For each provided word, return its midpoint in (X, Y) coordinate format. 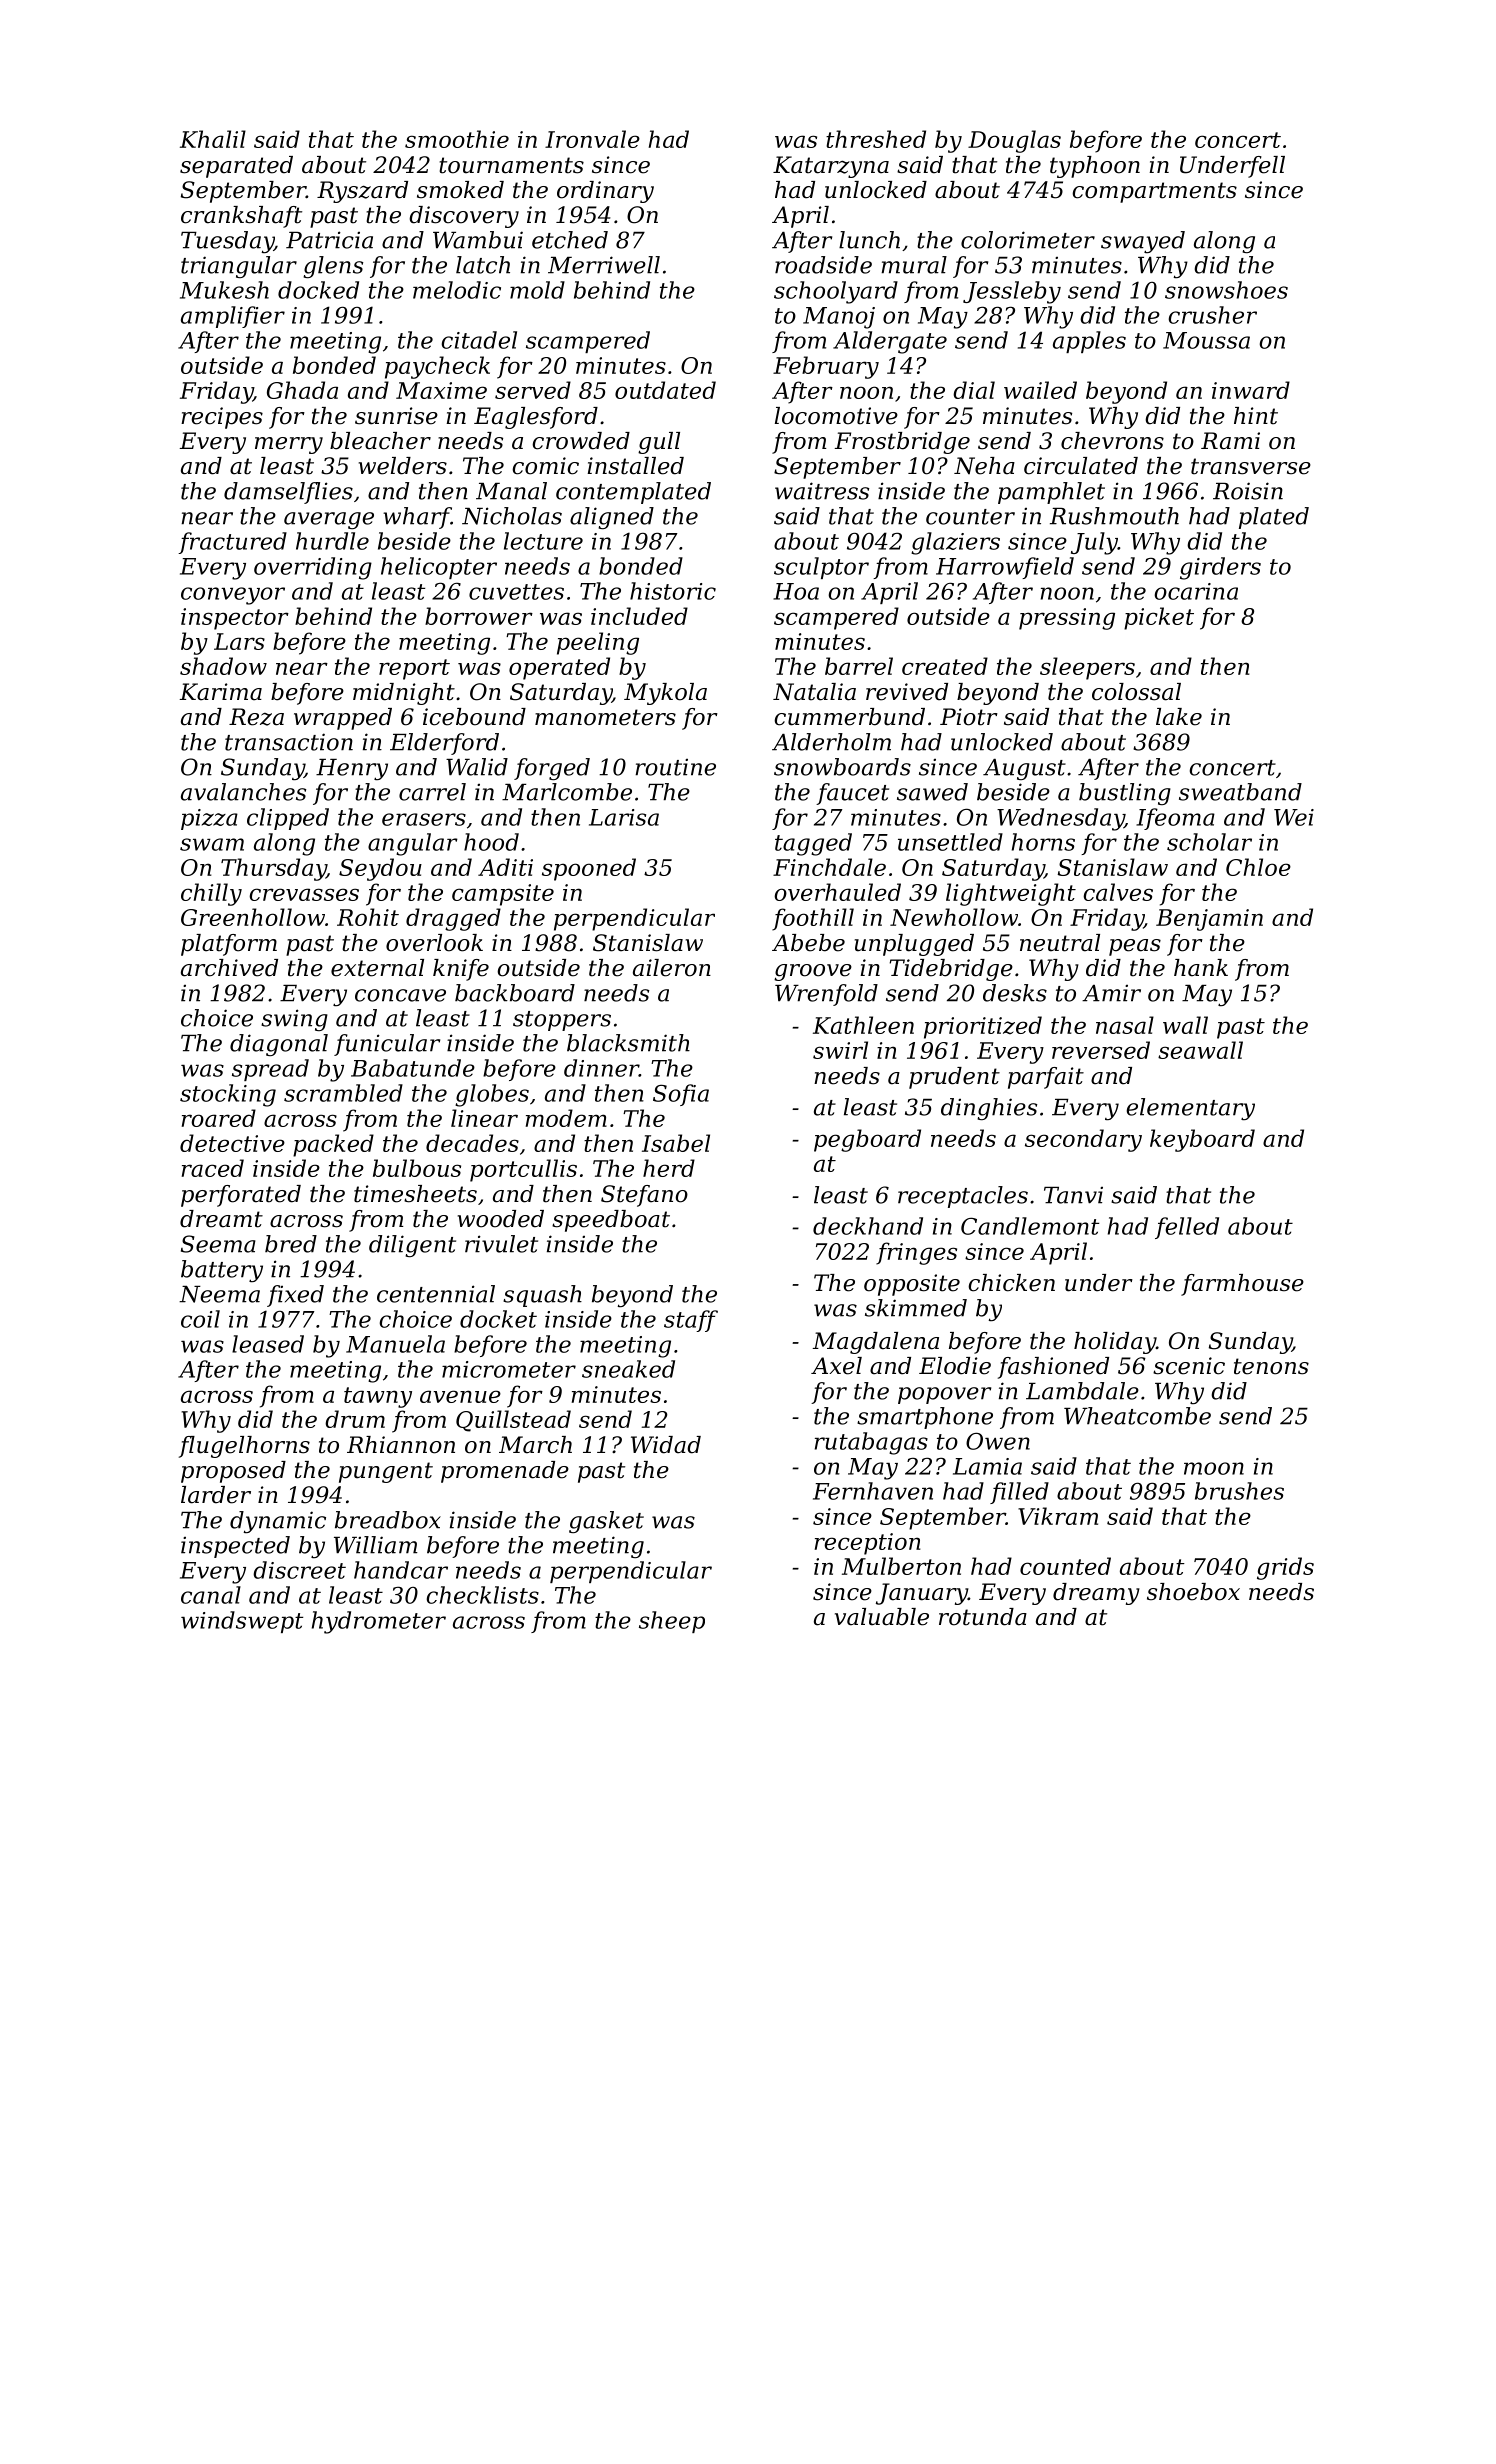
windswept (242, 1622)
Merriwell (604, 265)
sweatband (1240, 792)
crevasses (304, 894)
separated (236, 167)
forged (552, 769)
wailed (1040, 390)
